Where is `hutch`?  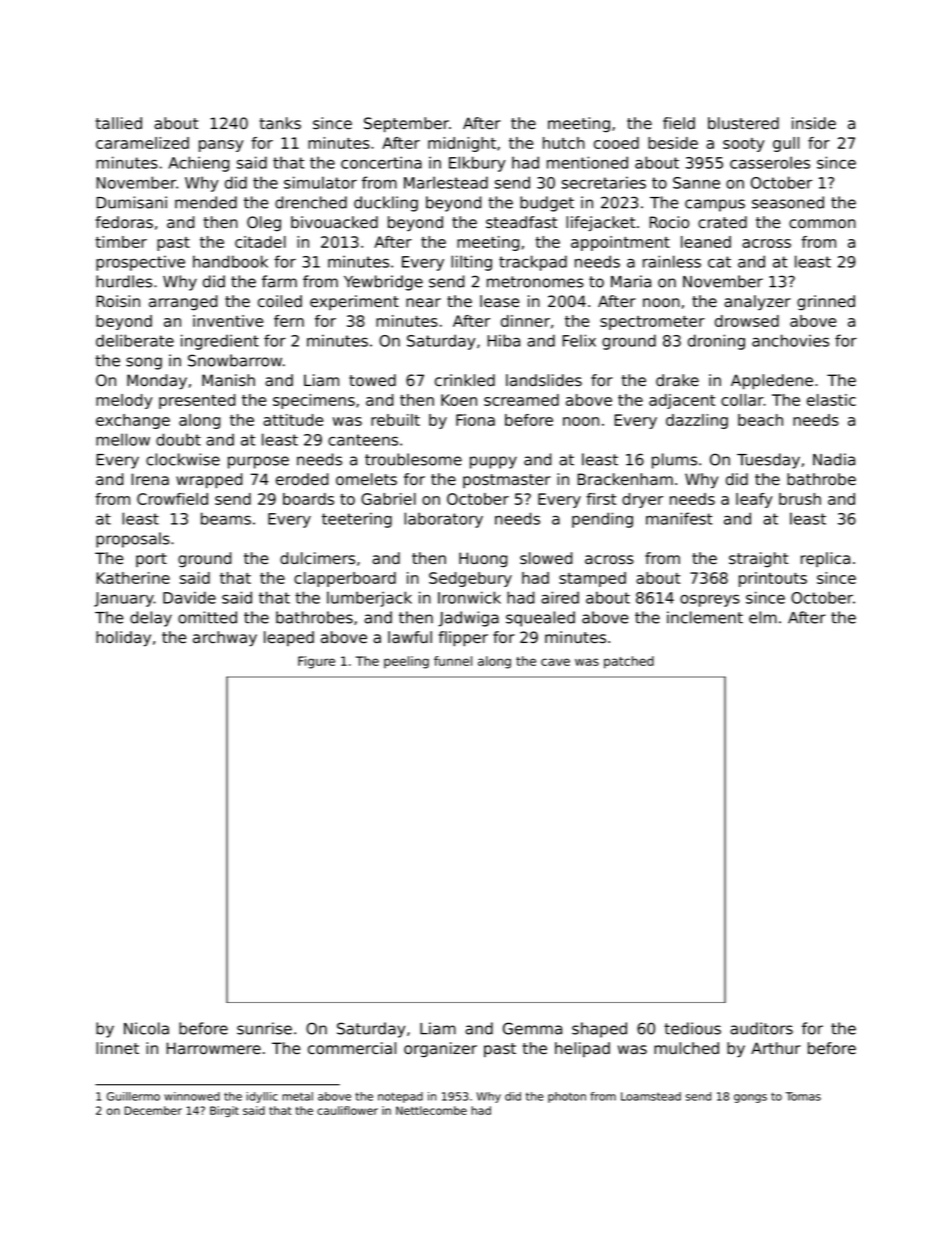 hutch is located at coordinates (564, 143).
